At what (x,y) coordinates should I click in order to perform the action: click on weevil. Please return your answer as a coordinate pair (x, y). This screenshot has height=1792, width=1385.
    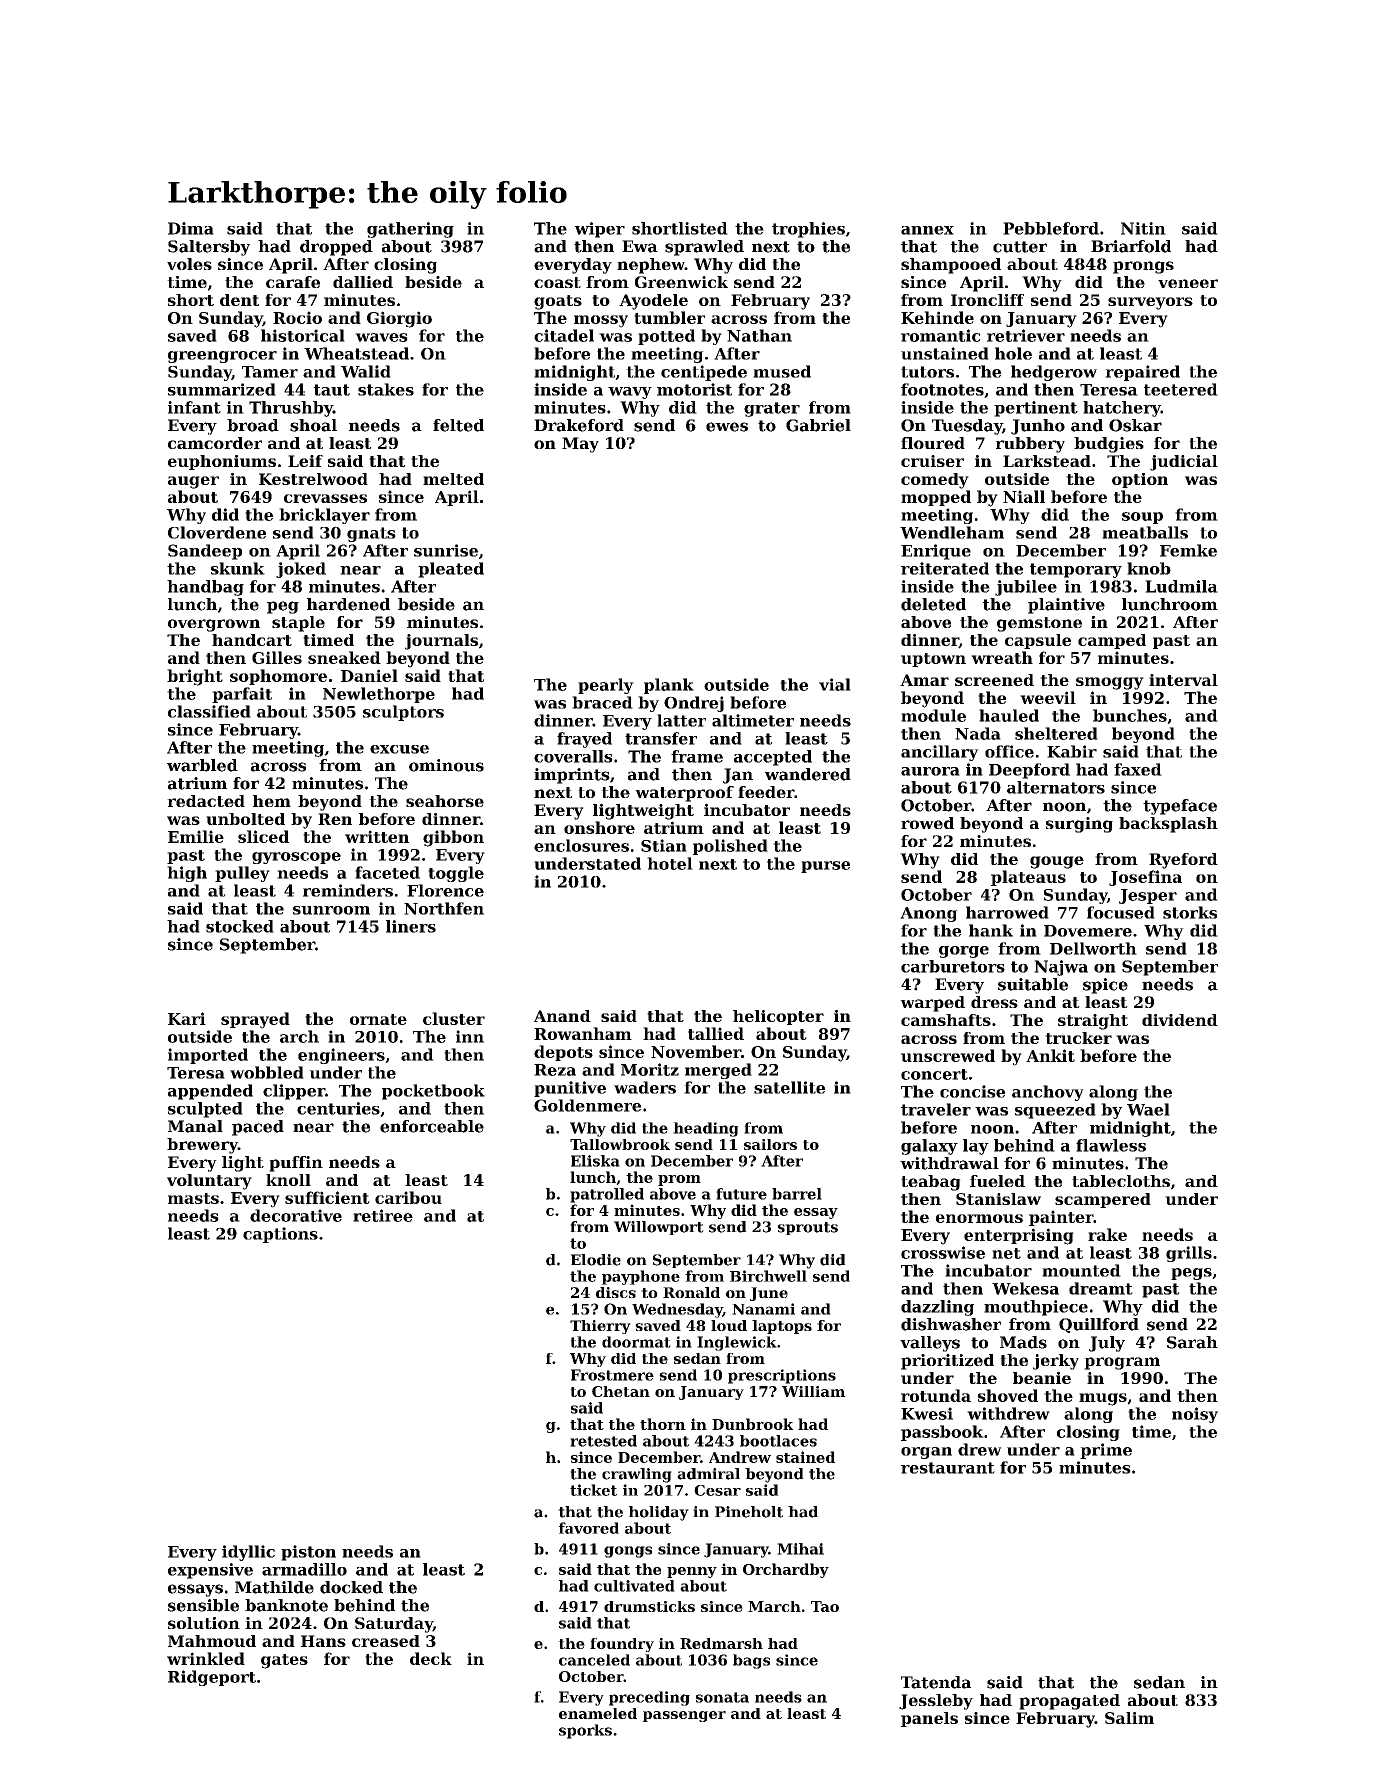
    Looking at the image, I should click on (1048, 697).
